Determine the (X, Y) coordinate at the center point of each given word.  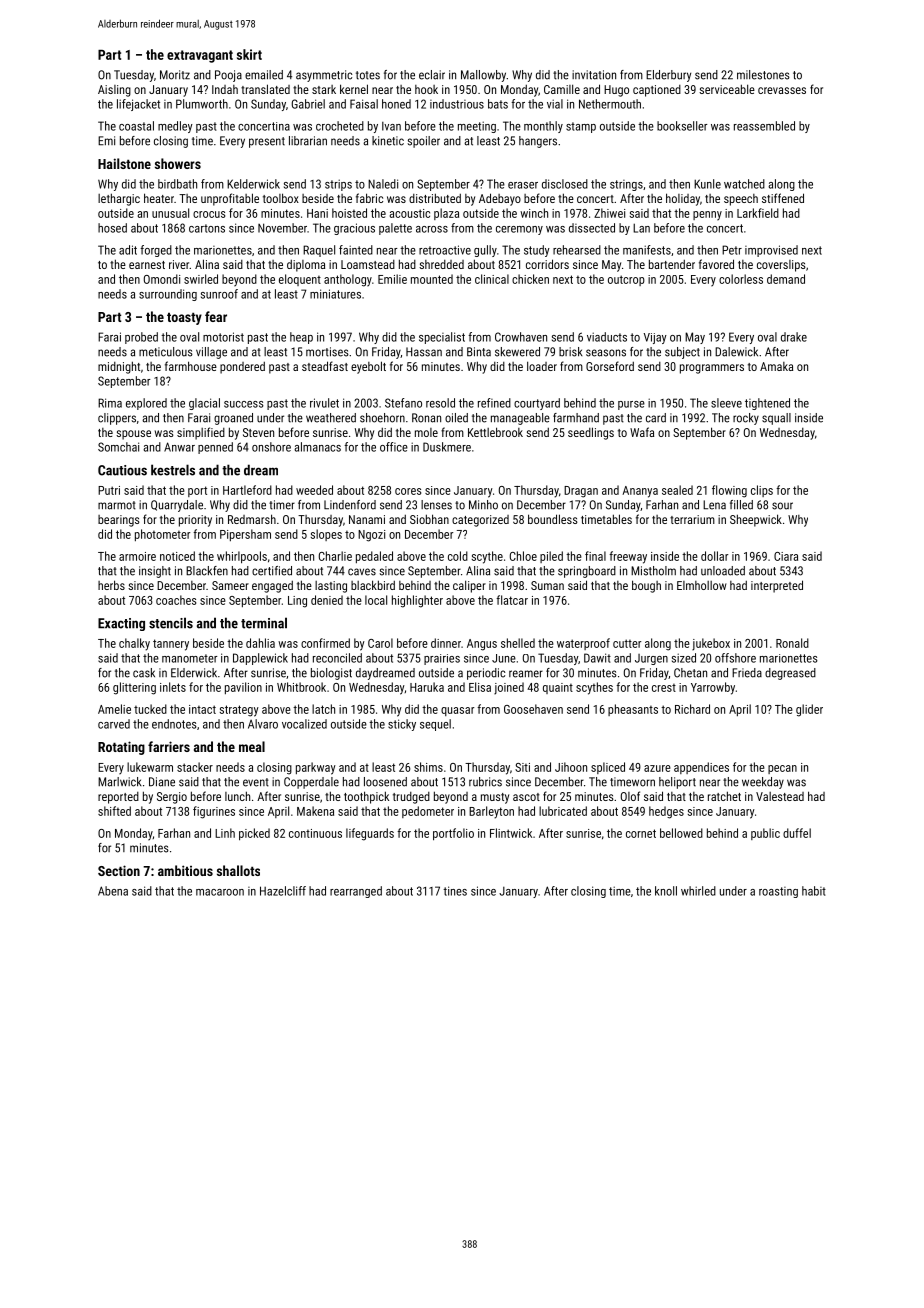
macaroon (220, 892)
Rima (110, 403)
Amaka (776, 366)
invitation (594, 75)
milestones (763, 75)
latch (323, 709)
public (765, 834)
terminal (264, 623)
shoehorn (382, 418)
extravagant (200, 56)
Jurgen (651, 659)
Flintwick (511, 833)
